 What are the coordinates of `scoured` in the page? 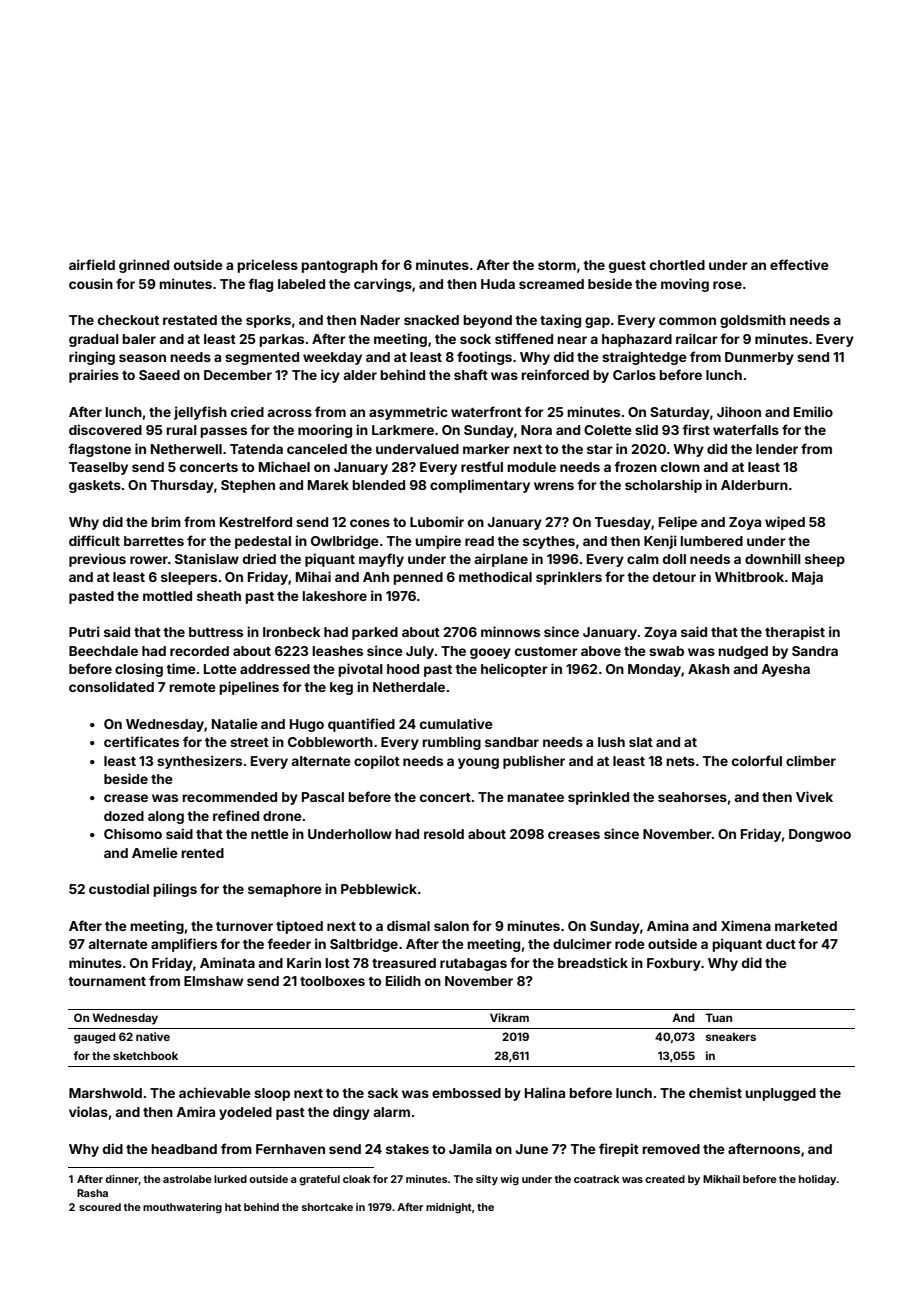 It's located at (100, 1207).
